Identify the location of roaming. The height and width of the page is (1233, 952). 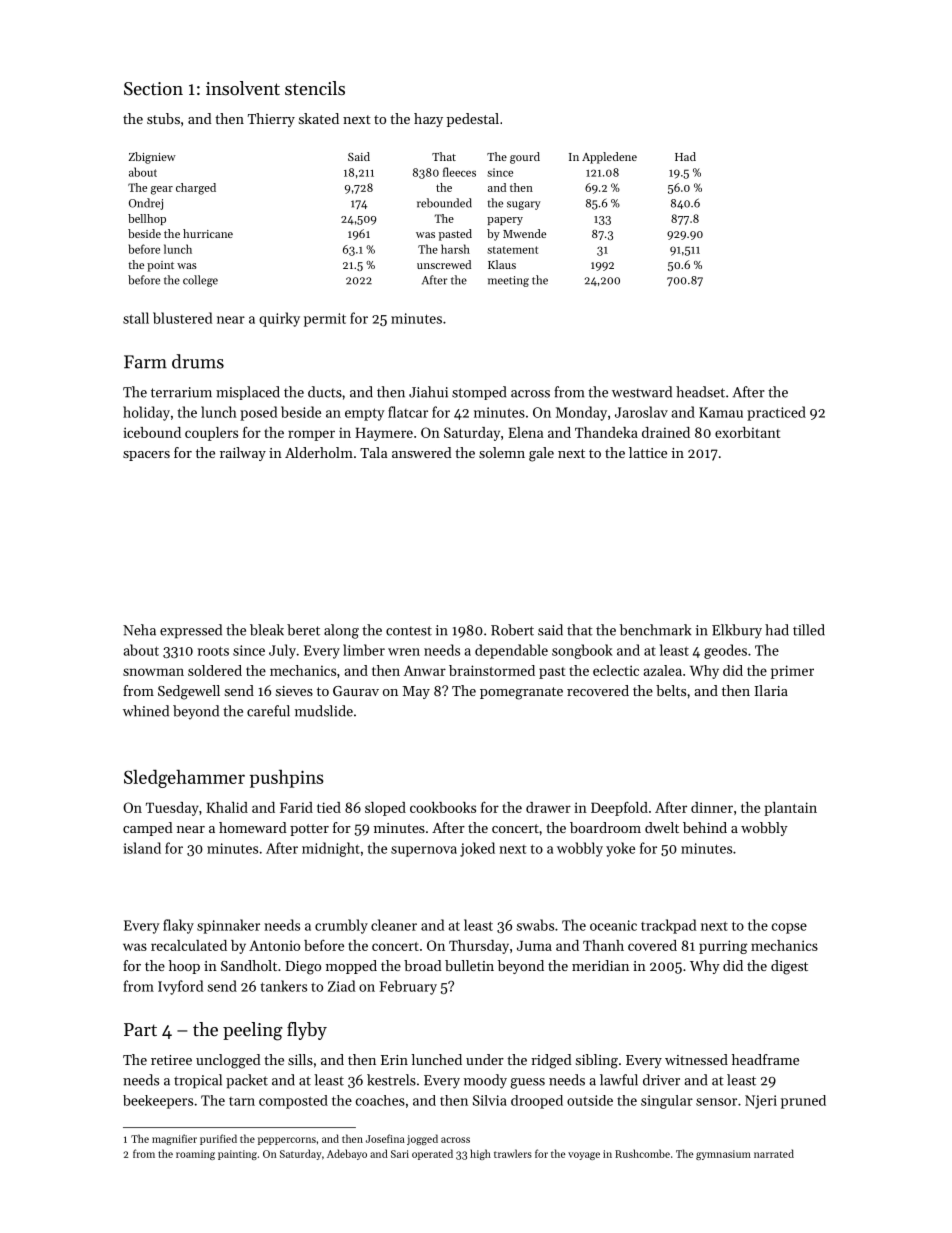
(195, 1155).
